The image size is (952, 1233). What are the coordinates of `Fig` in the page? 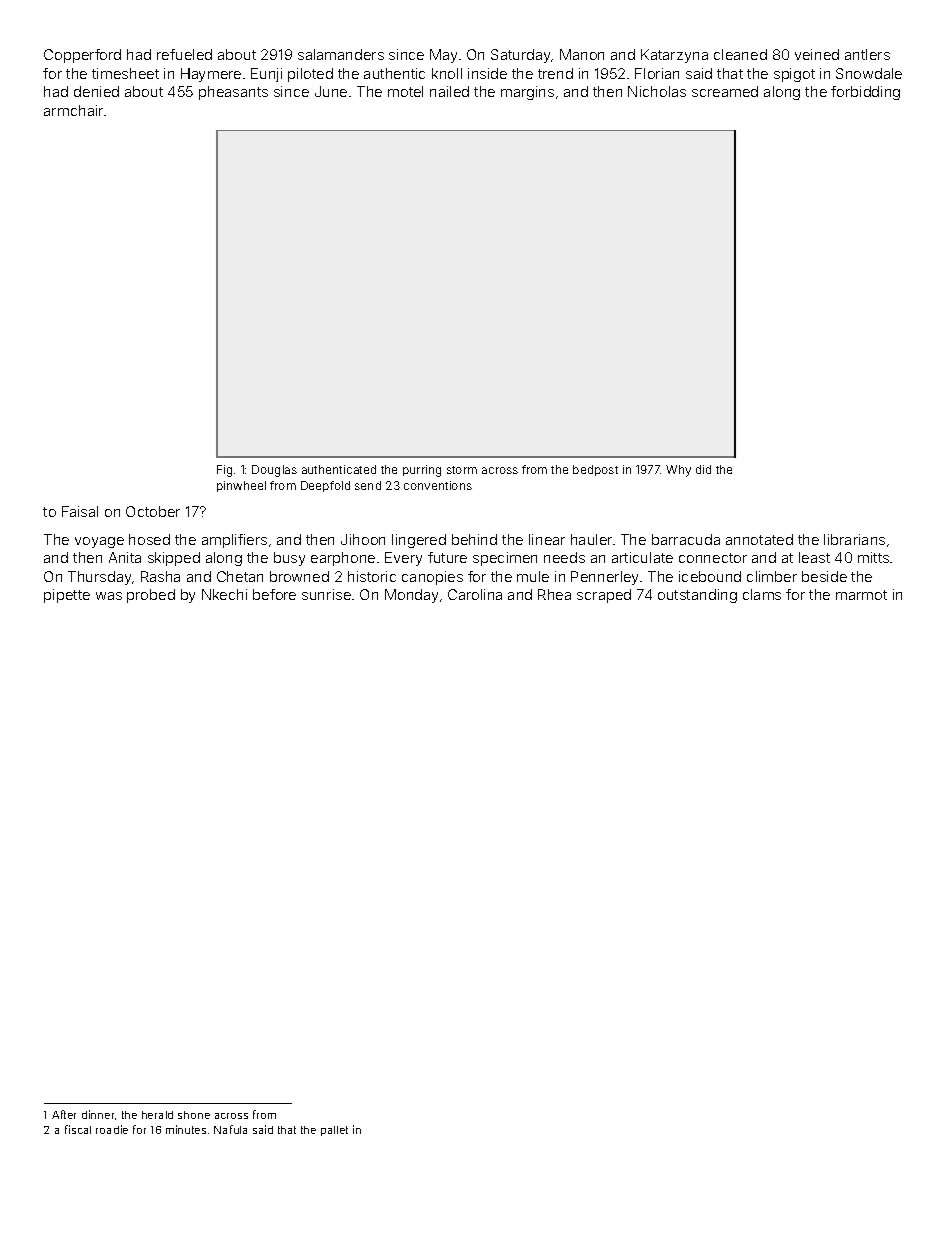 It's located at (224, 471).
